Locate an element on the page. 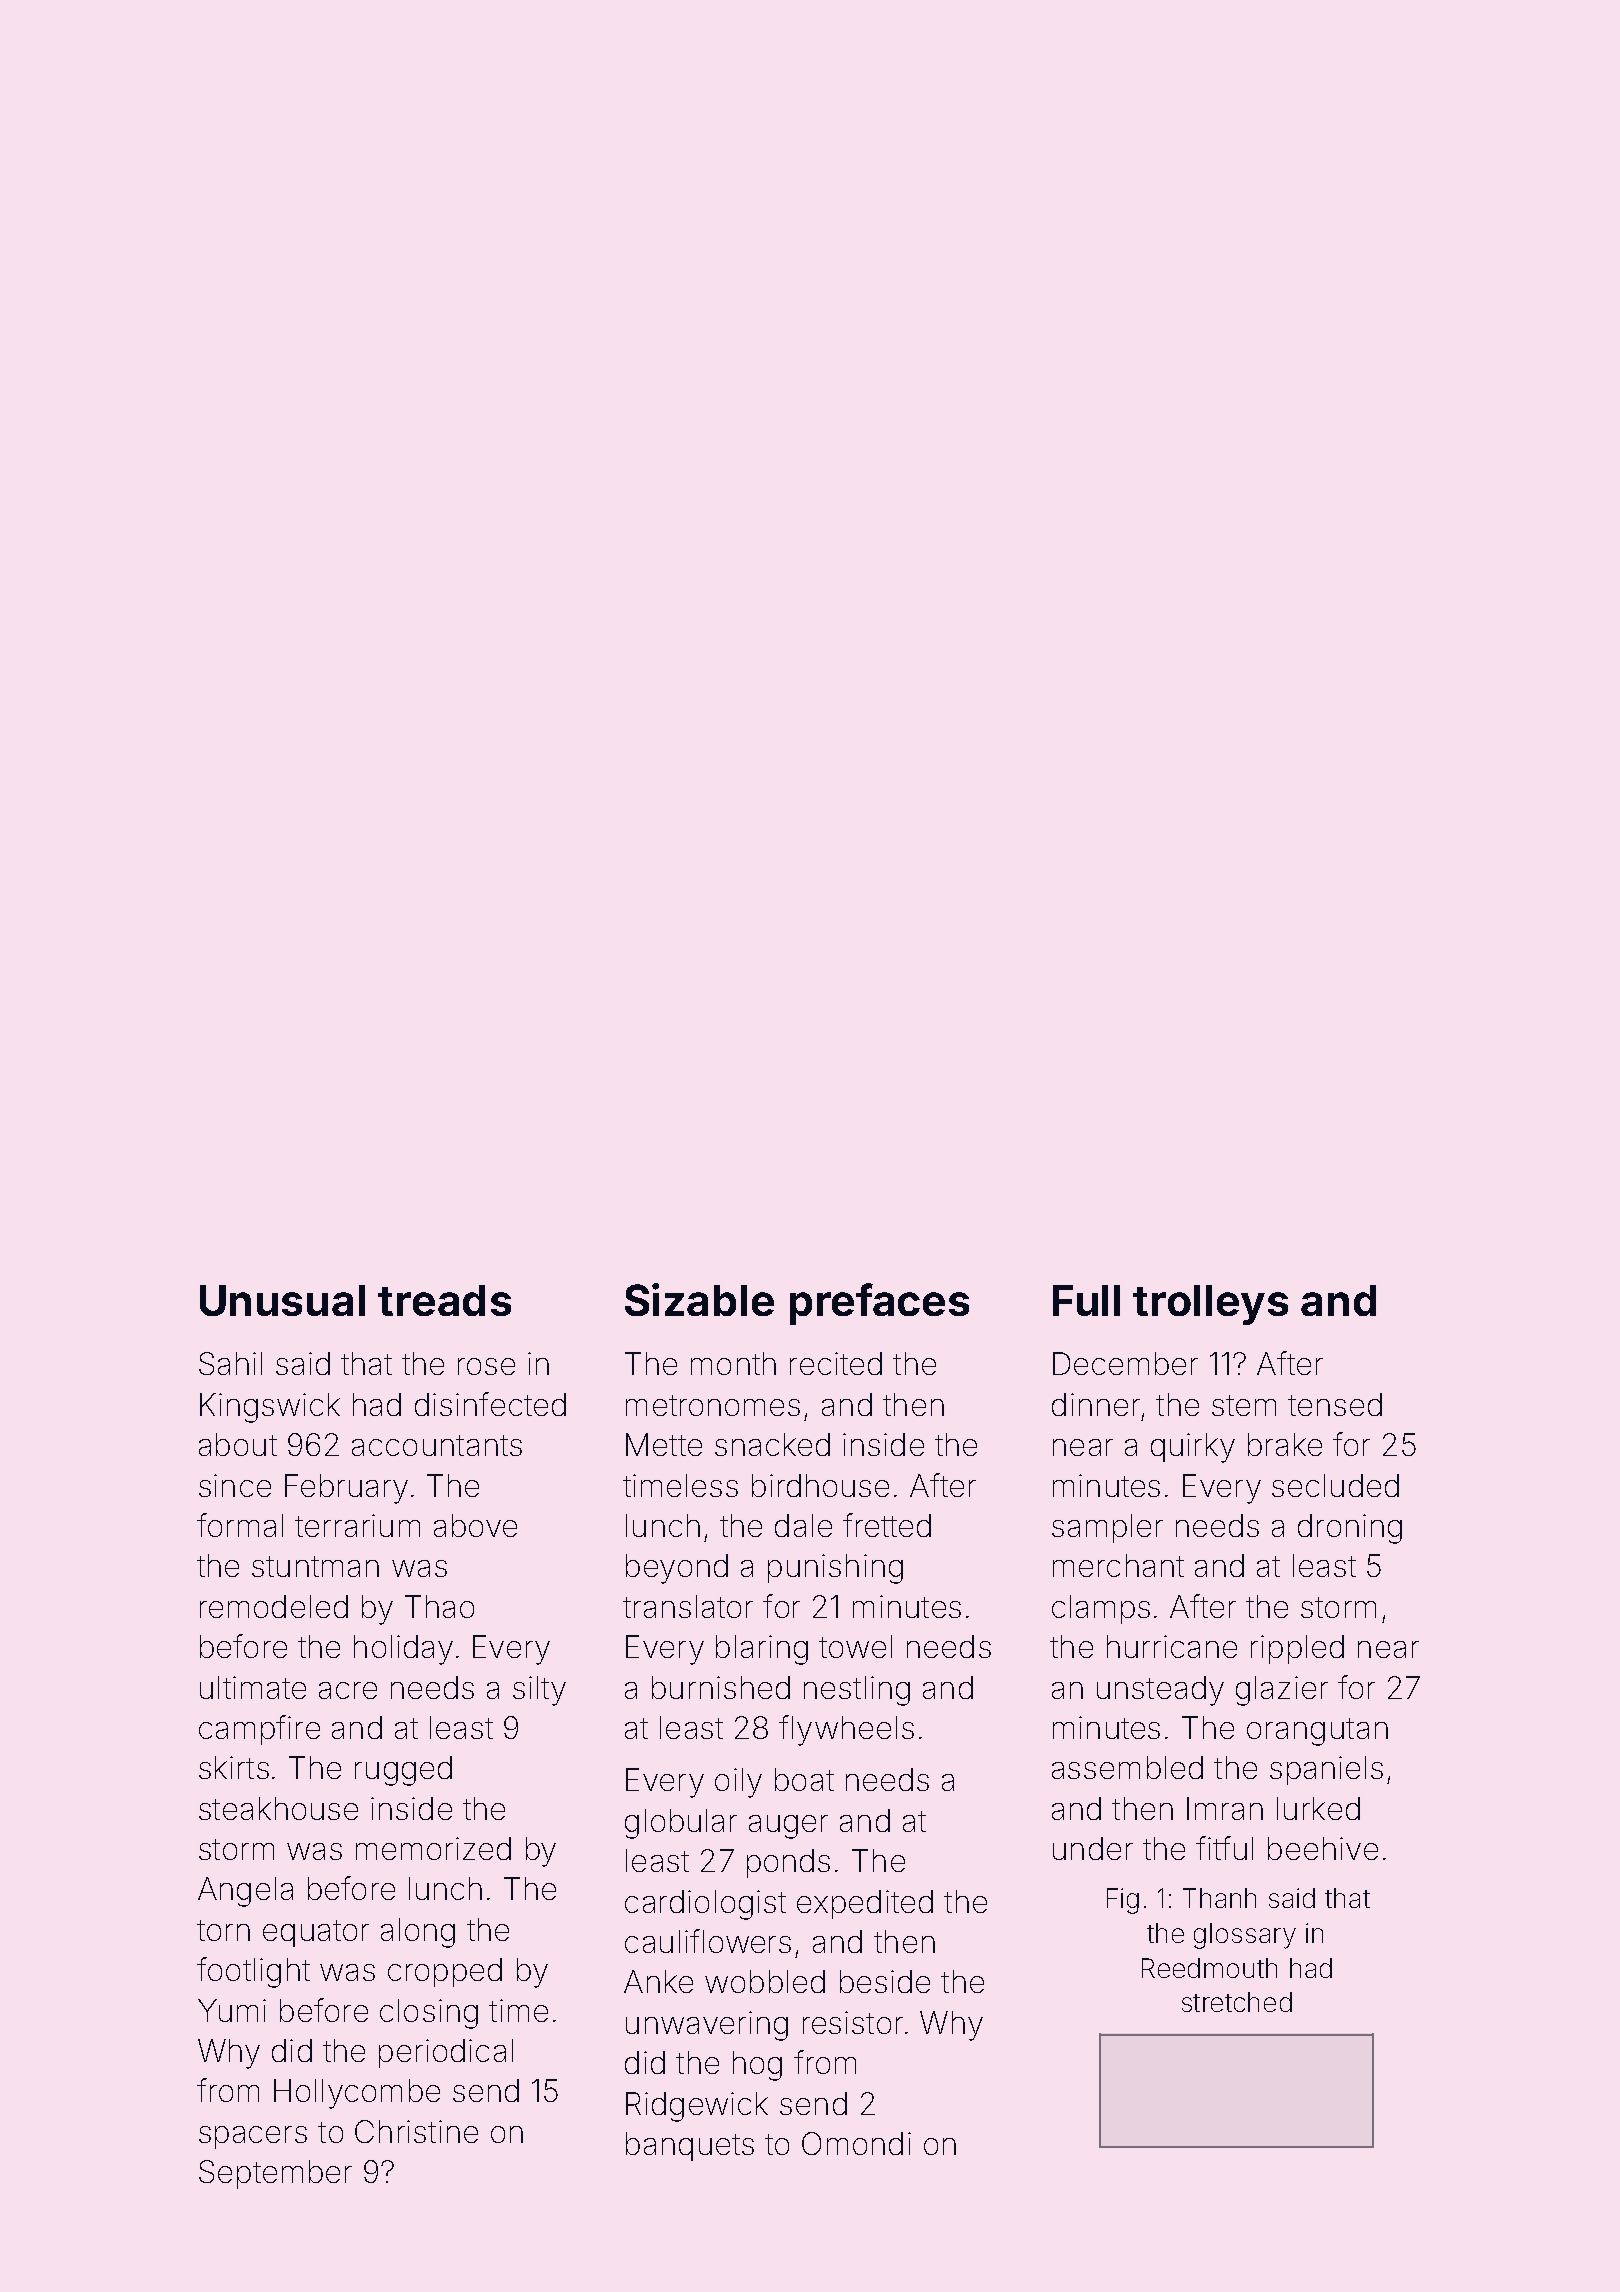  blaring is located at coordinates (762, 1650).
